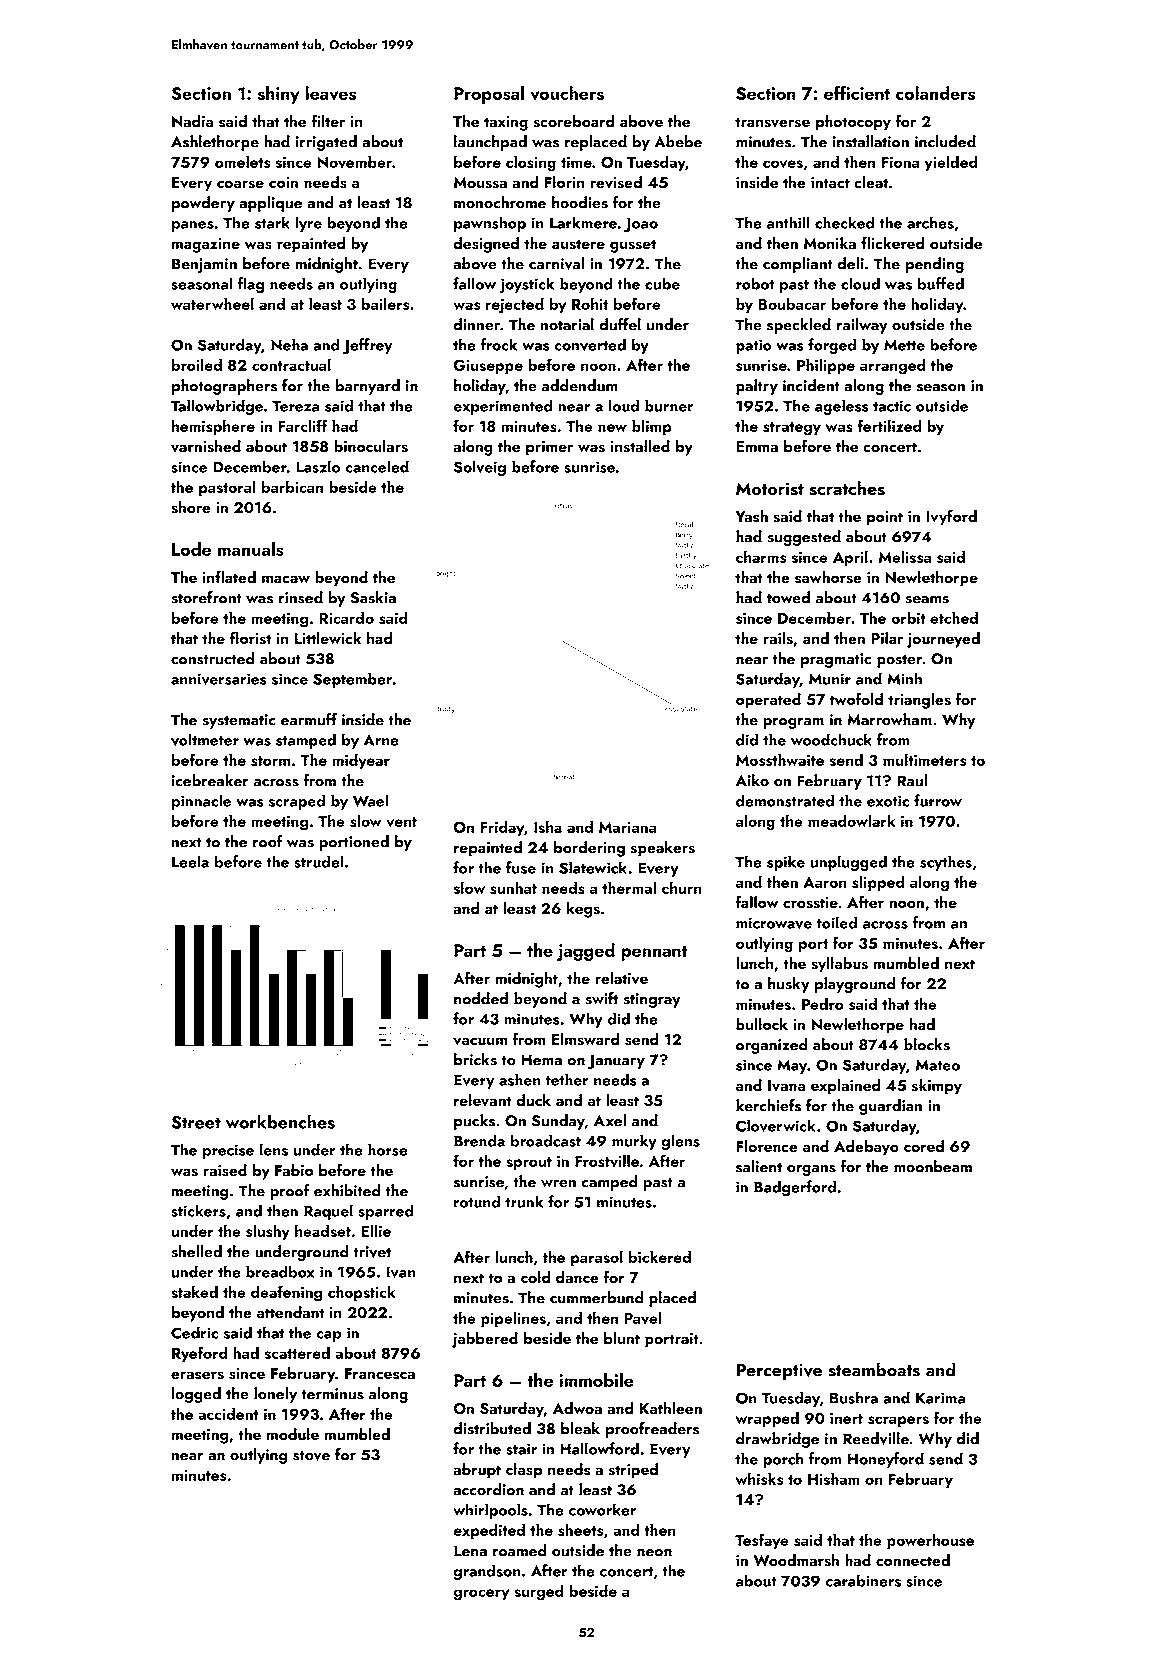  Describe the element at coordinates (318, 861) in the document. I see `strudel` at that location.
